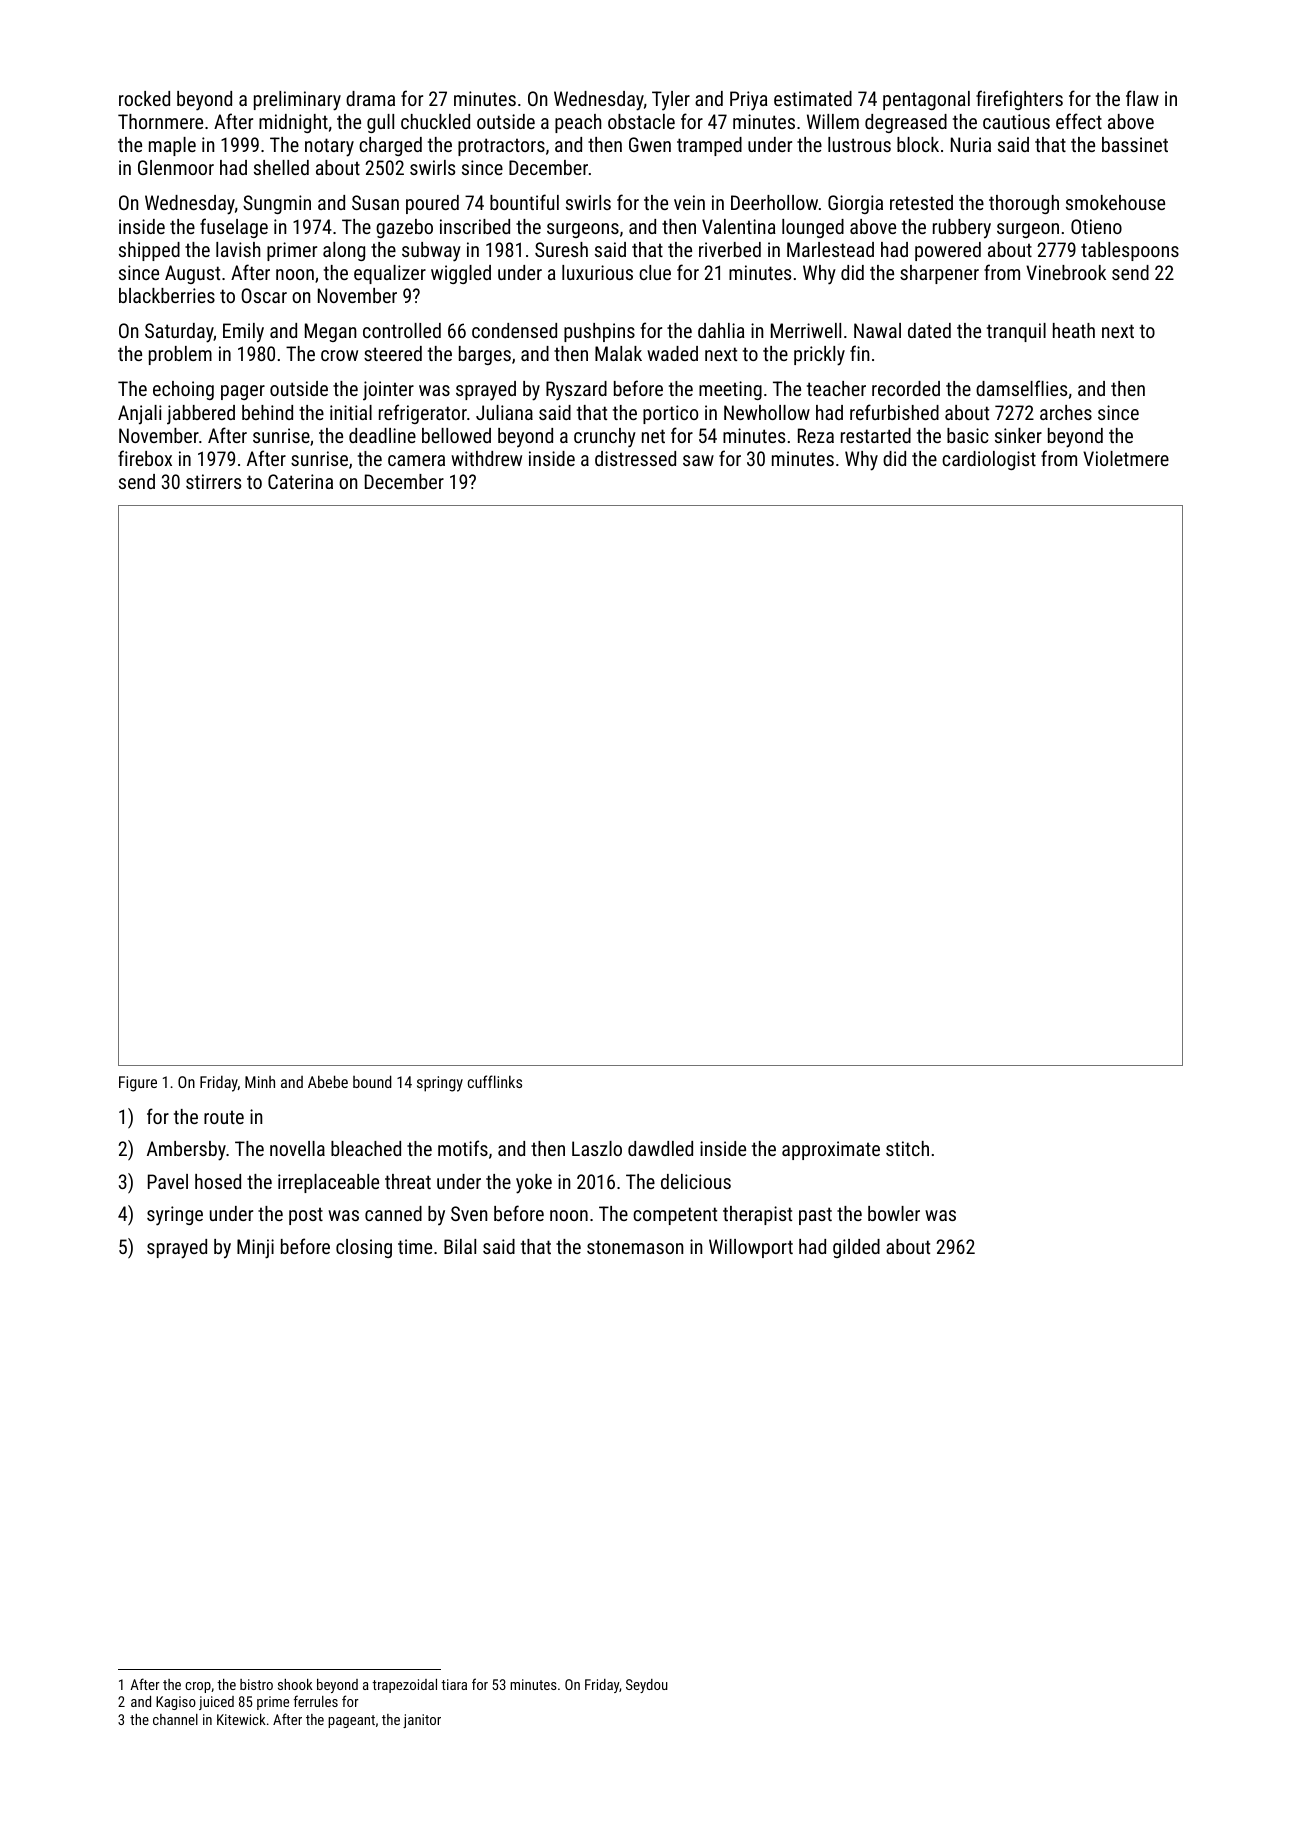 The width and height of the screenshot is (1301, 1841). Describe the element at coordinates (140, 415) in the screenshot. I see `Anjali` at that location.
